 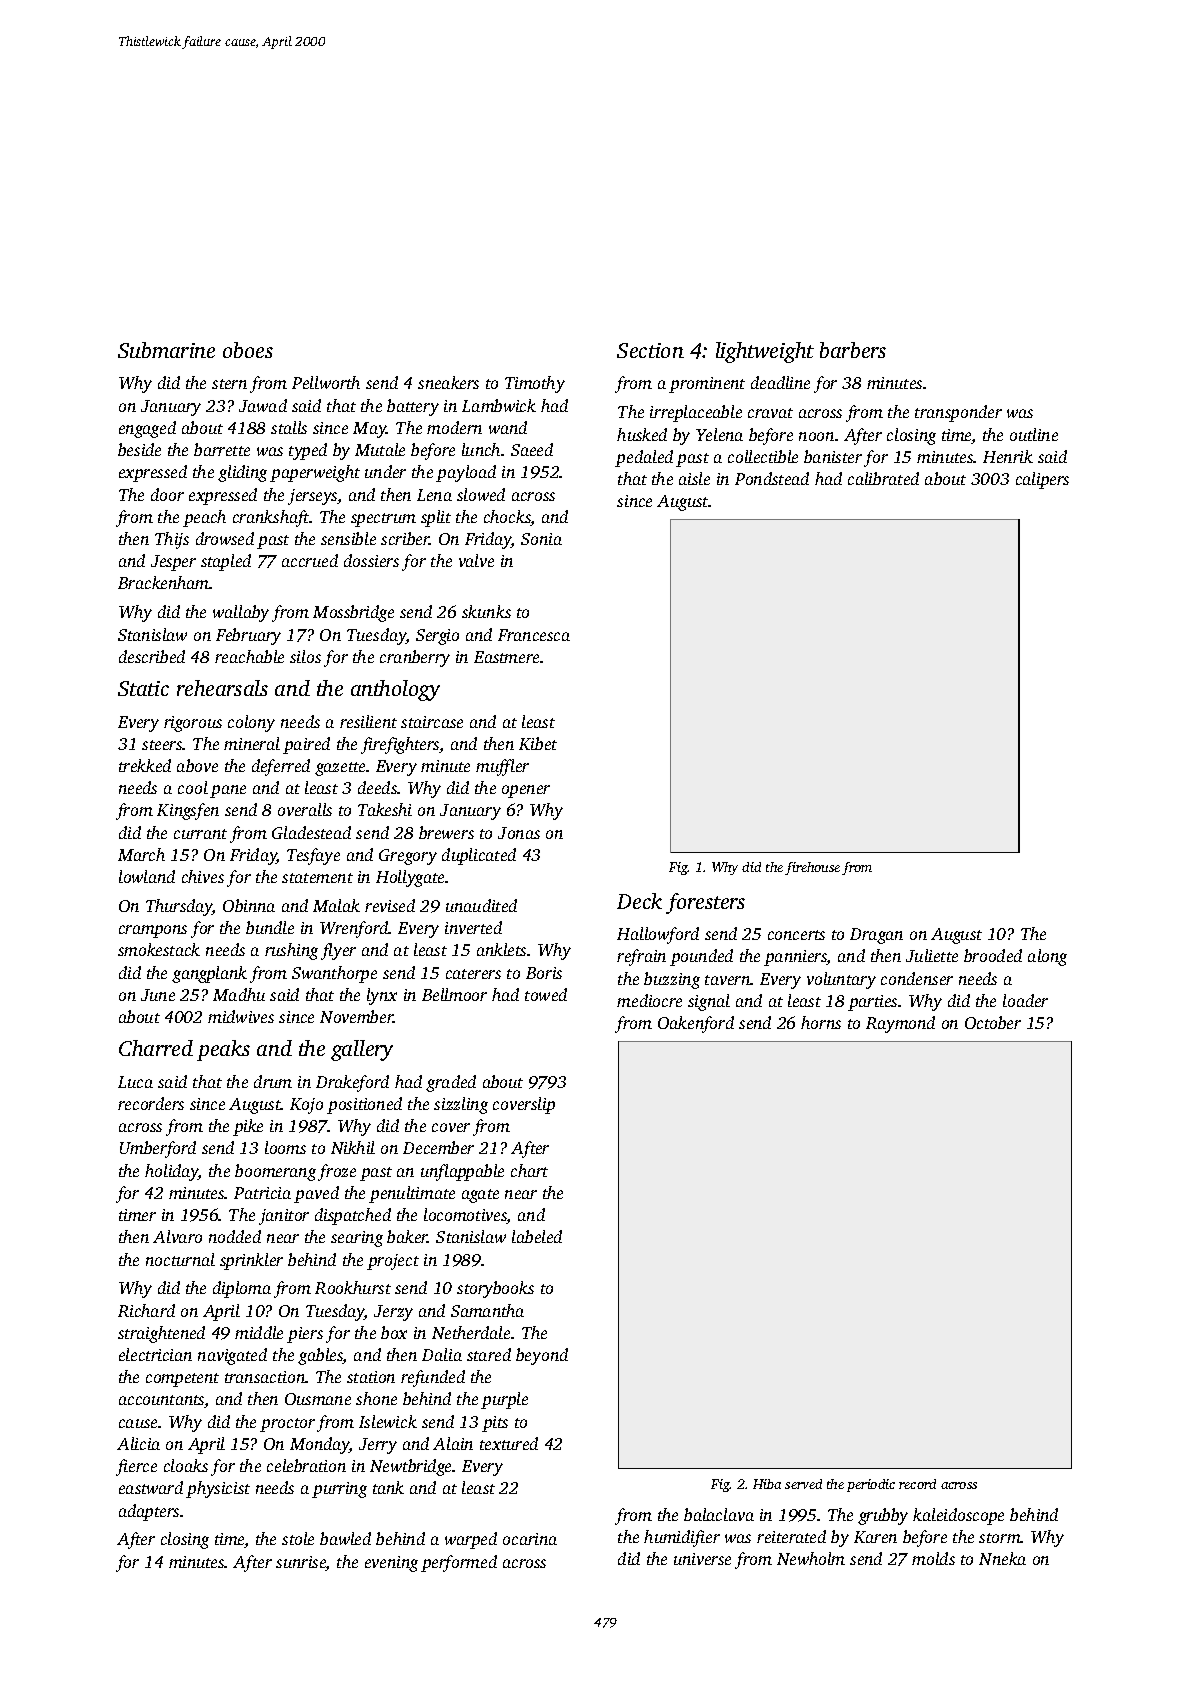 What do you see at coordinates (650, 350) in the page?
I see `Section` at bounding box center [650, 350].
